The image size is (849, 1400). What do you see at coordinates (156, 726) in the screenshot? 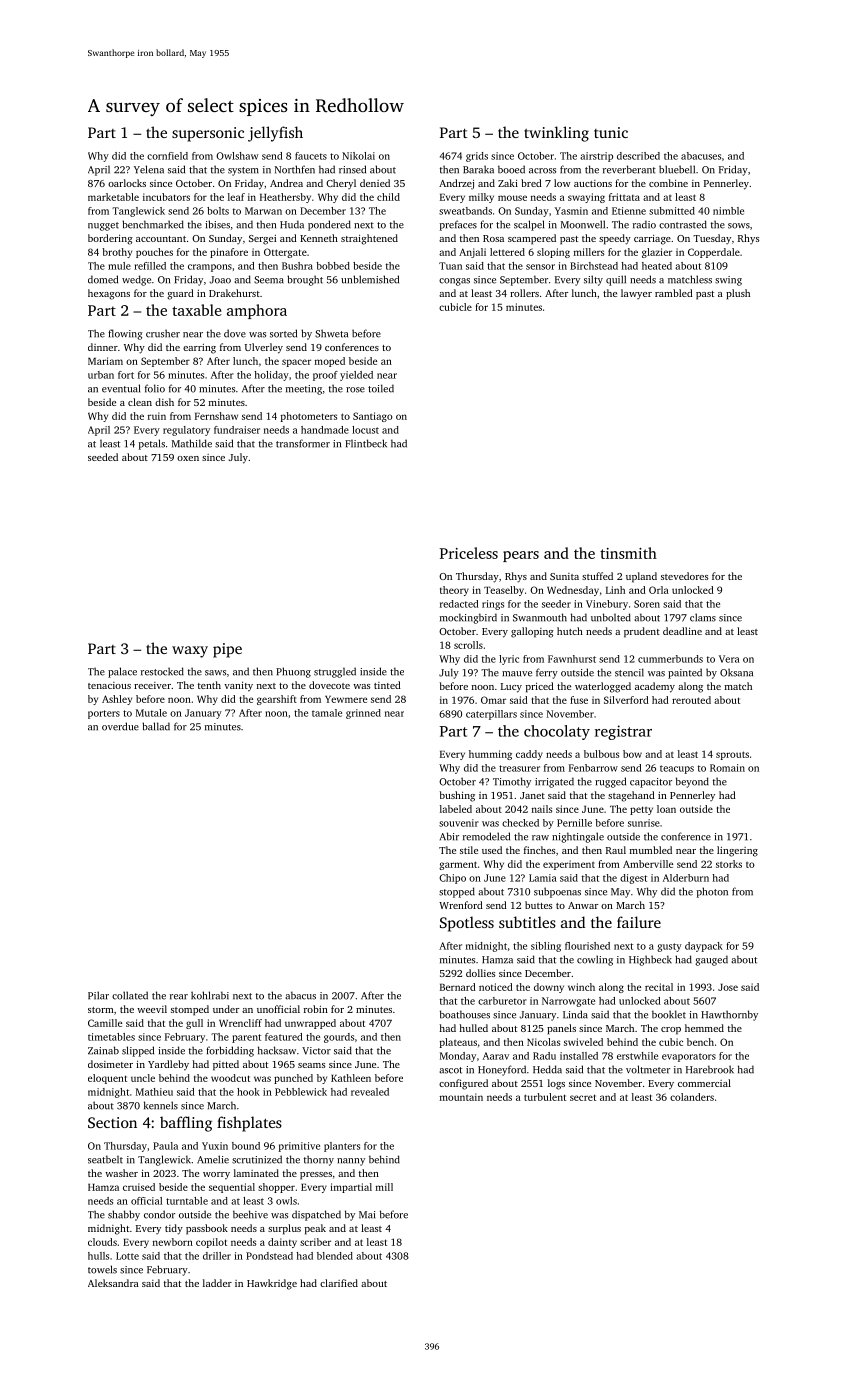
I see `ballad` at bounding box center [156, 726].
